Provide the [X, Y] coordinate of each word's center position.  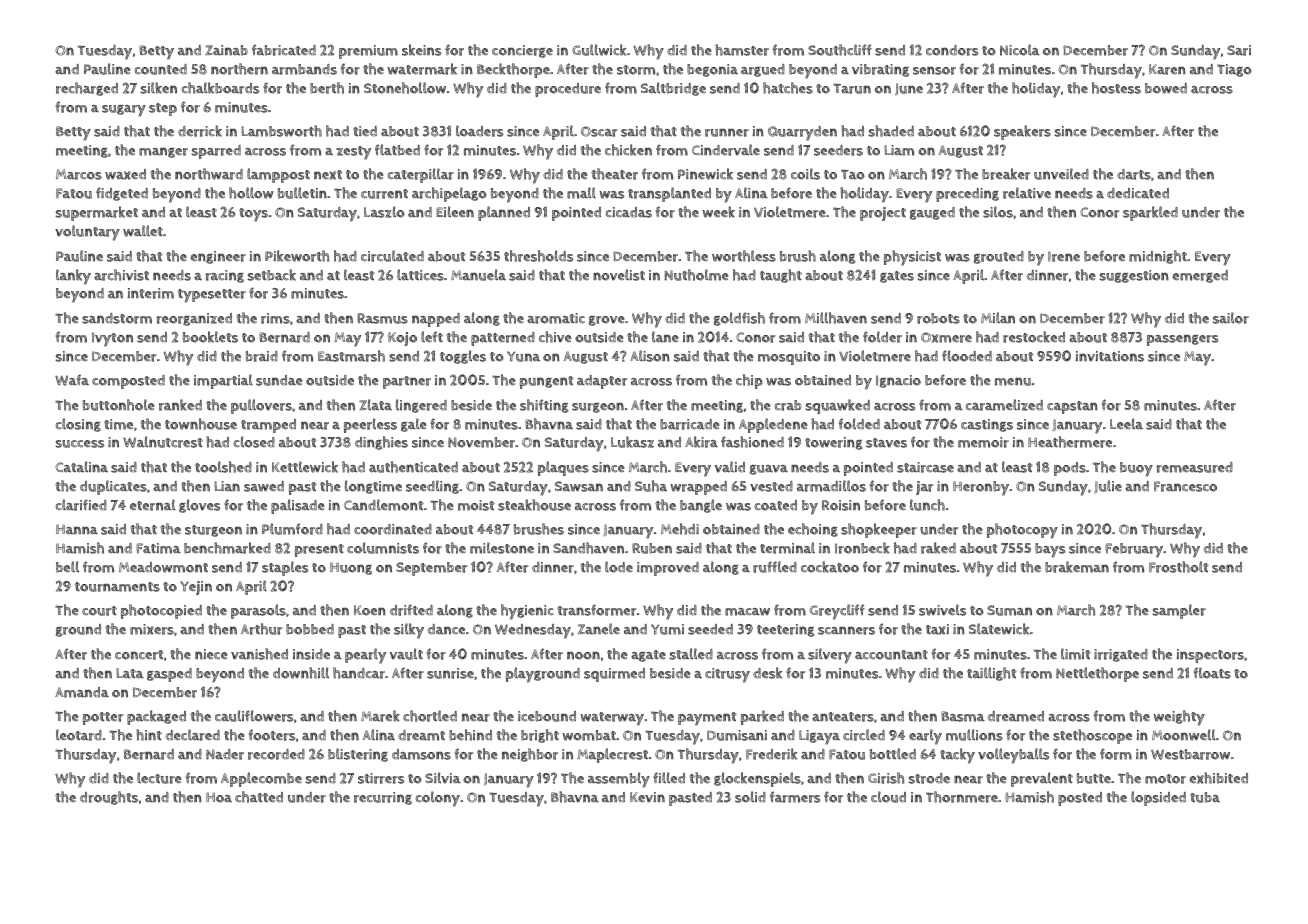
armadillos [831, 486]
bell [67, 567]
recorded [276, 754]
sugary [124, 111]
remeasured [1195, 467]
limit [1076, 654]
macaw [747, 612]
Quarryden [802, 133]
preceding [967, 195]
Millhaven [836, 318]
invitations [1110, 356]
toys [253, 215]
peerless [370, 425]
